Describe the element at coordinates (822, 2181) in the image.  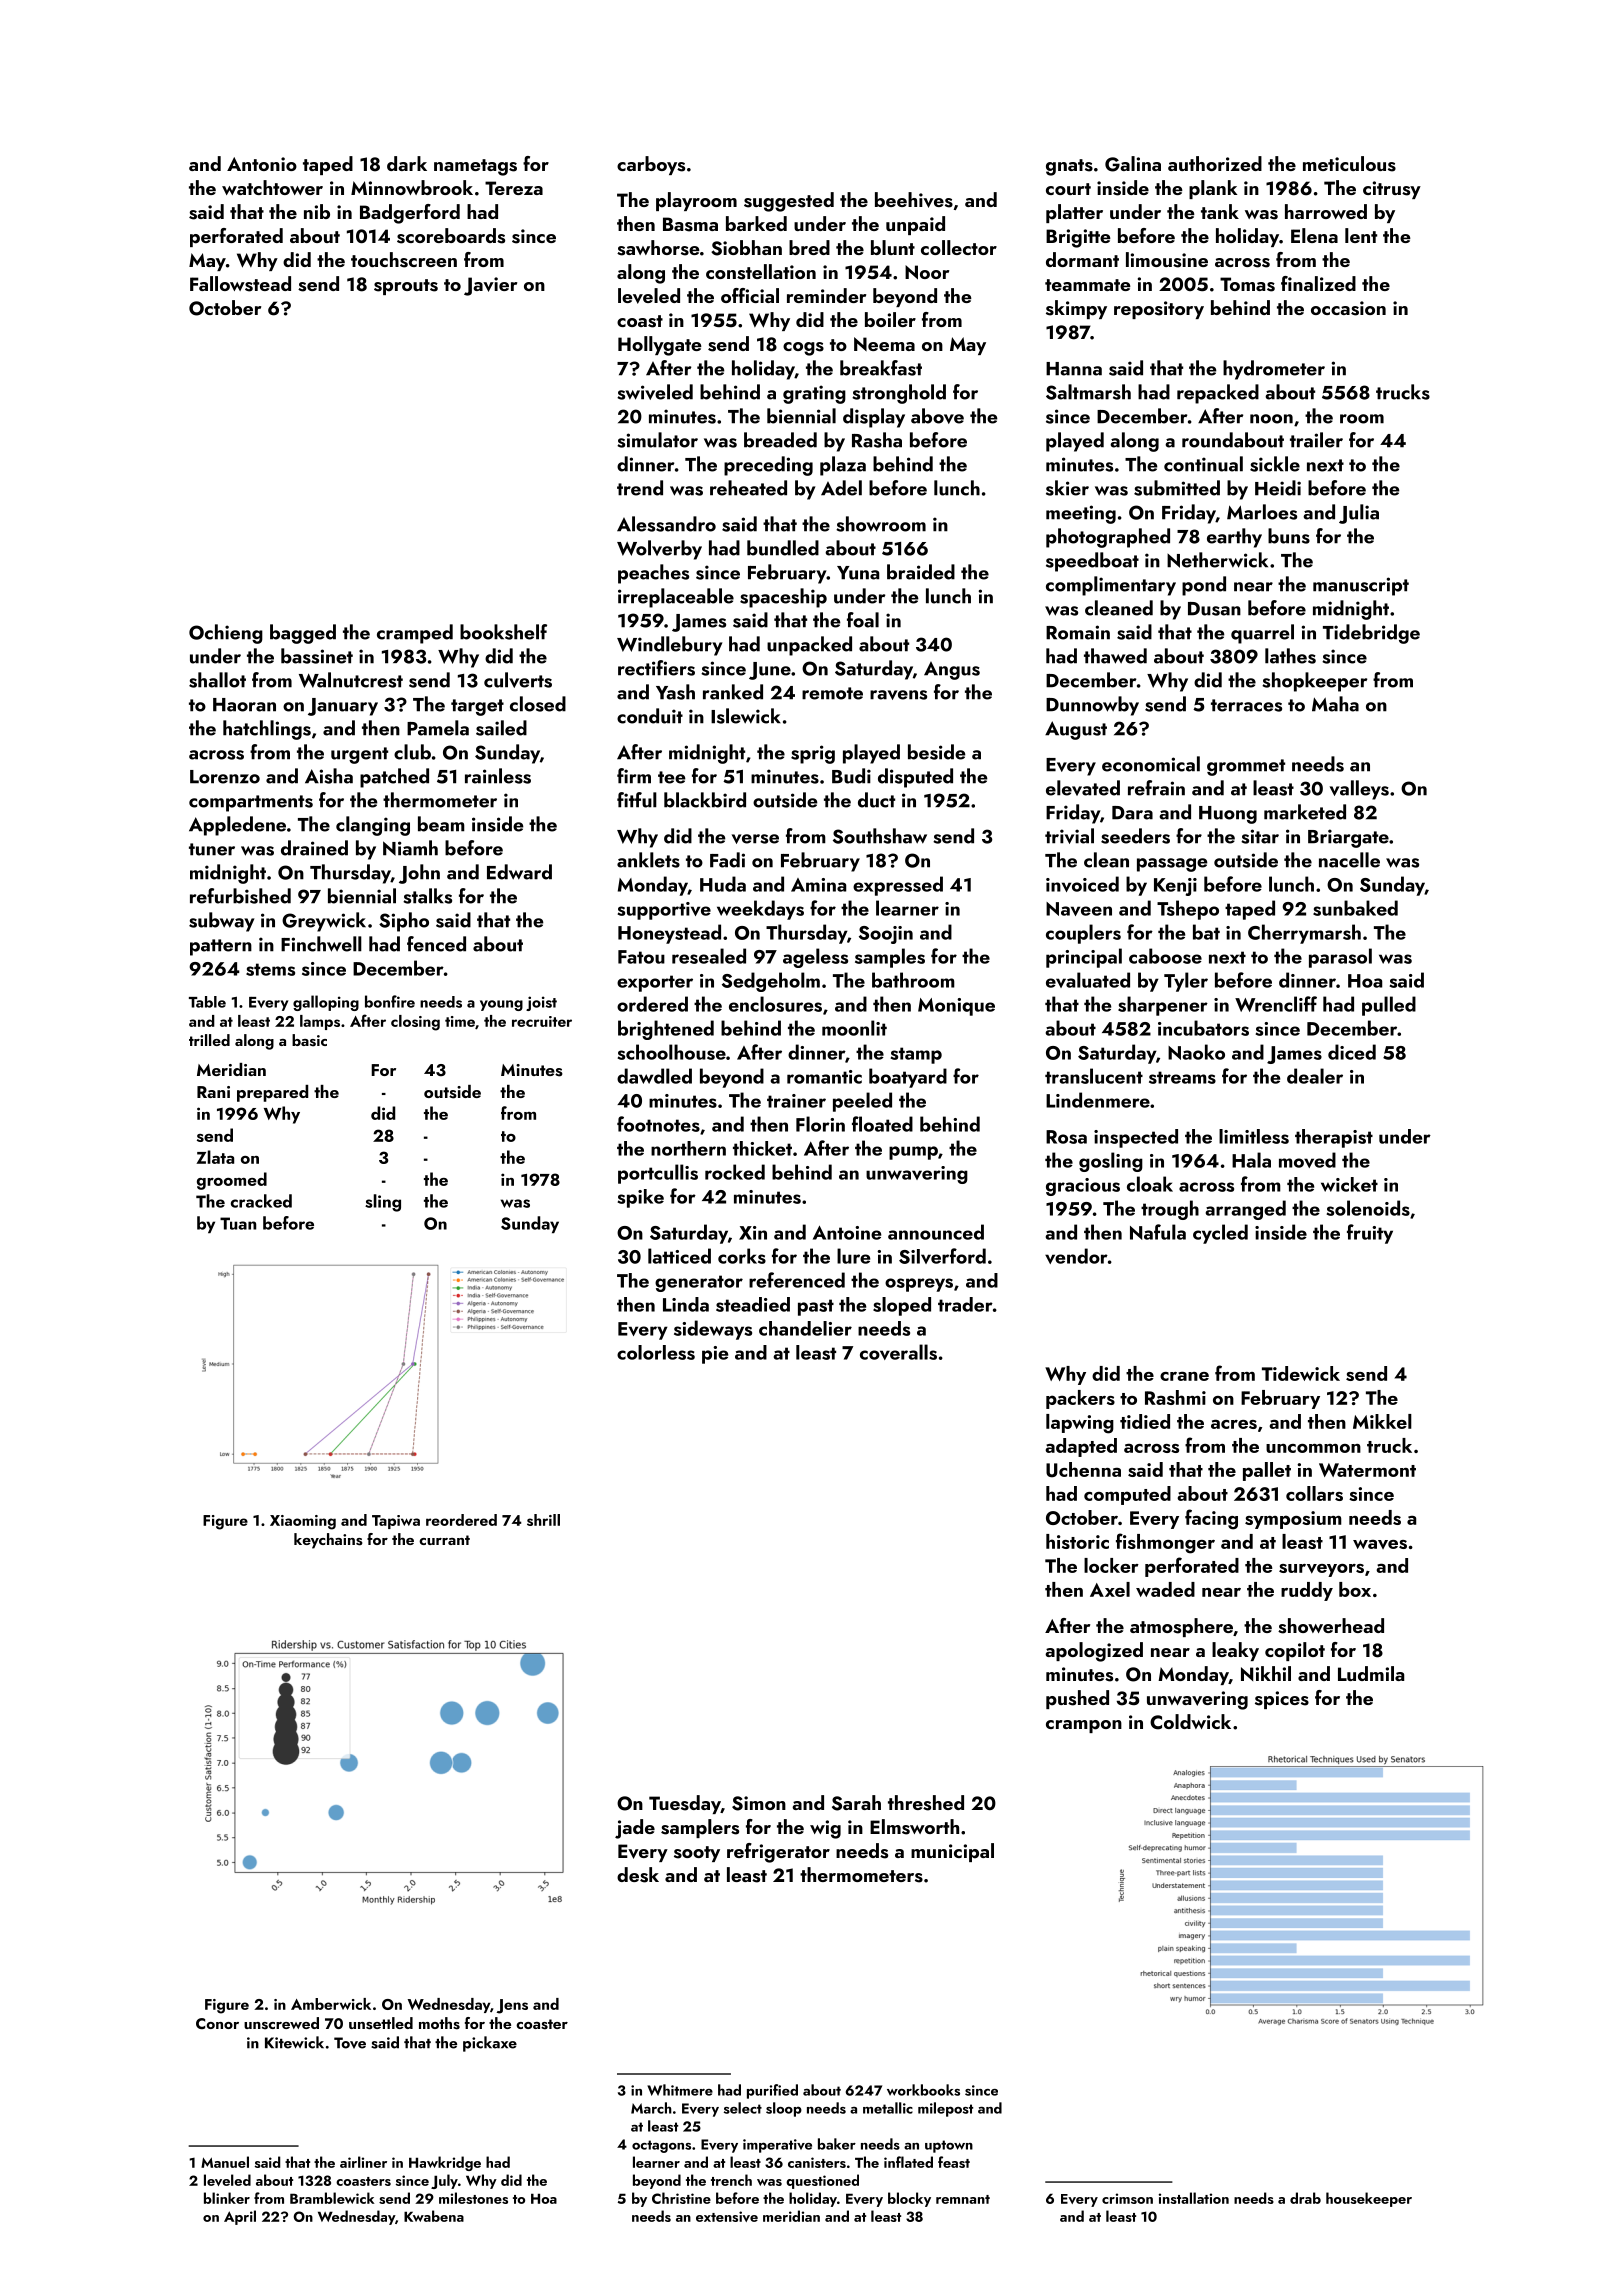
I see `questioned` at that location.
